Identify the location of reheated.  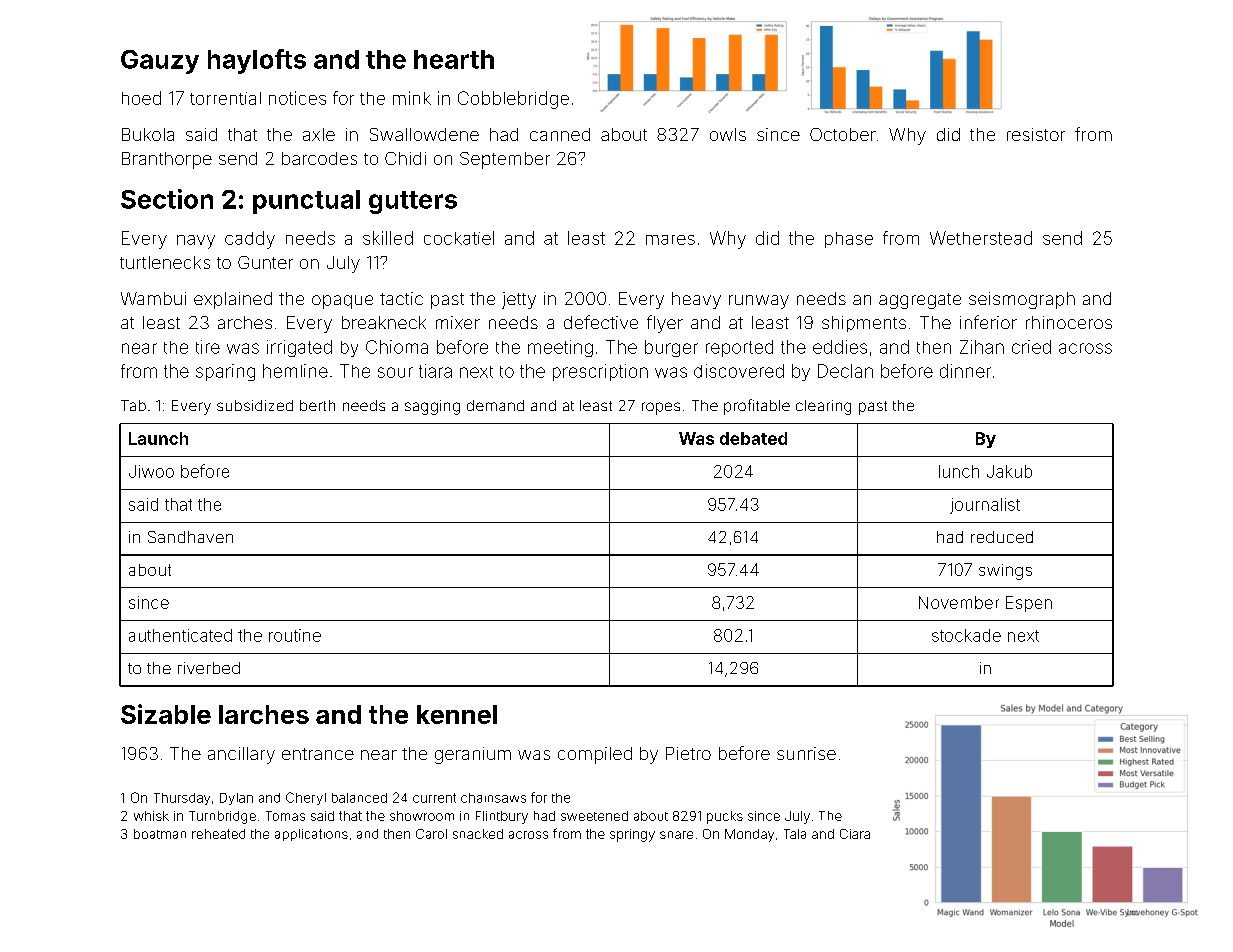
(218, 834).
